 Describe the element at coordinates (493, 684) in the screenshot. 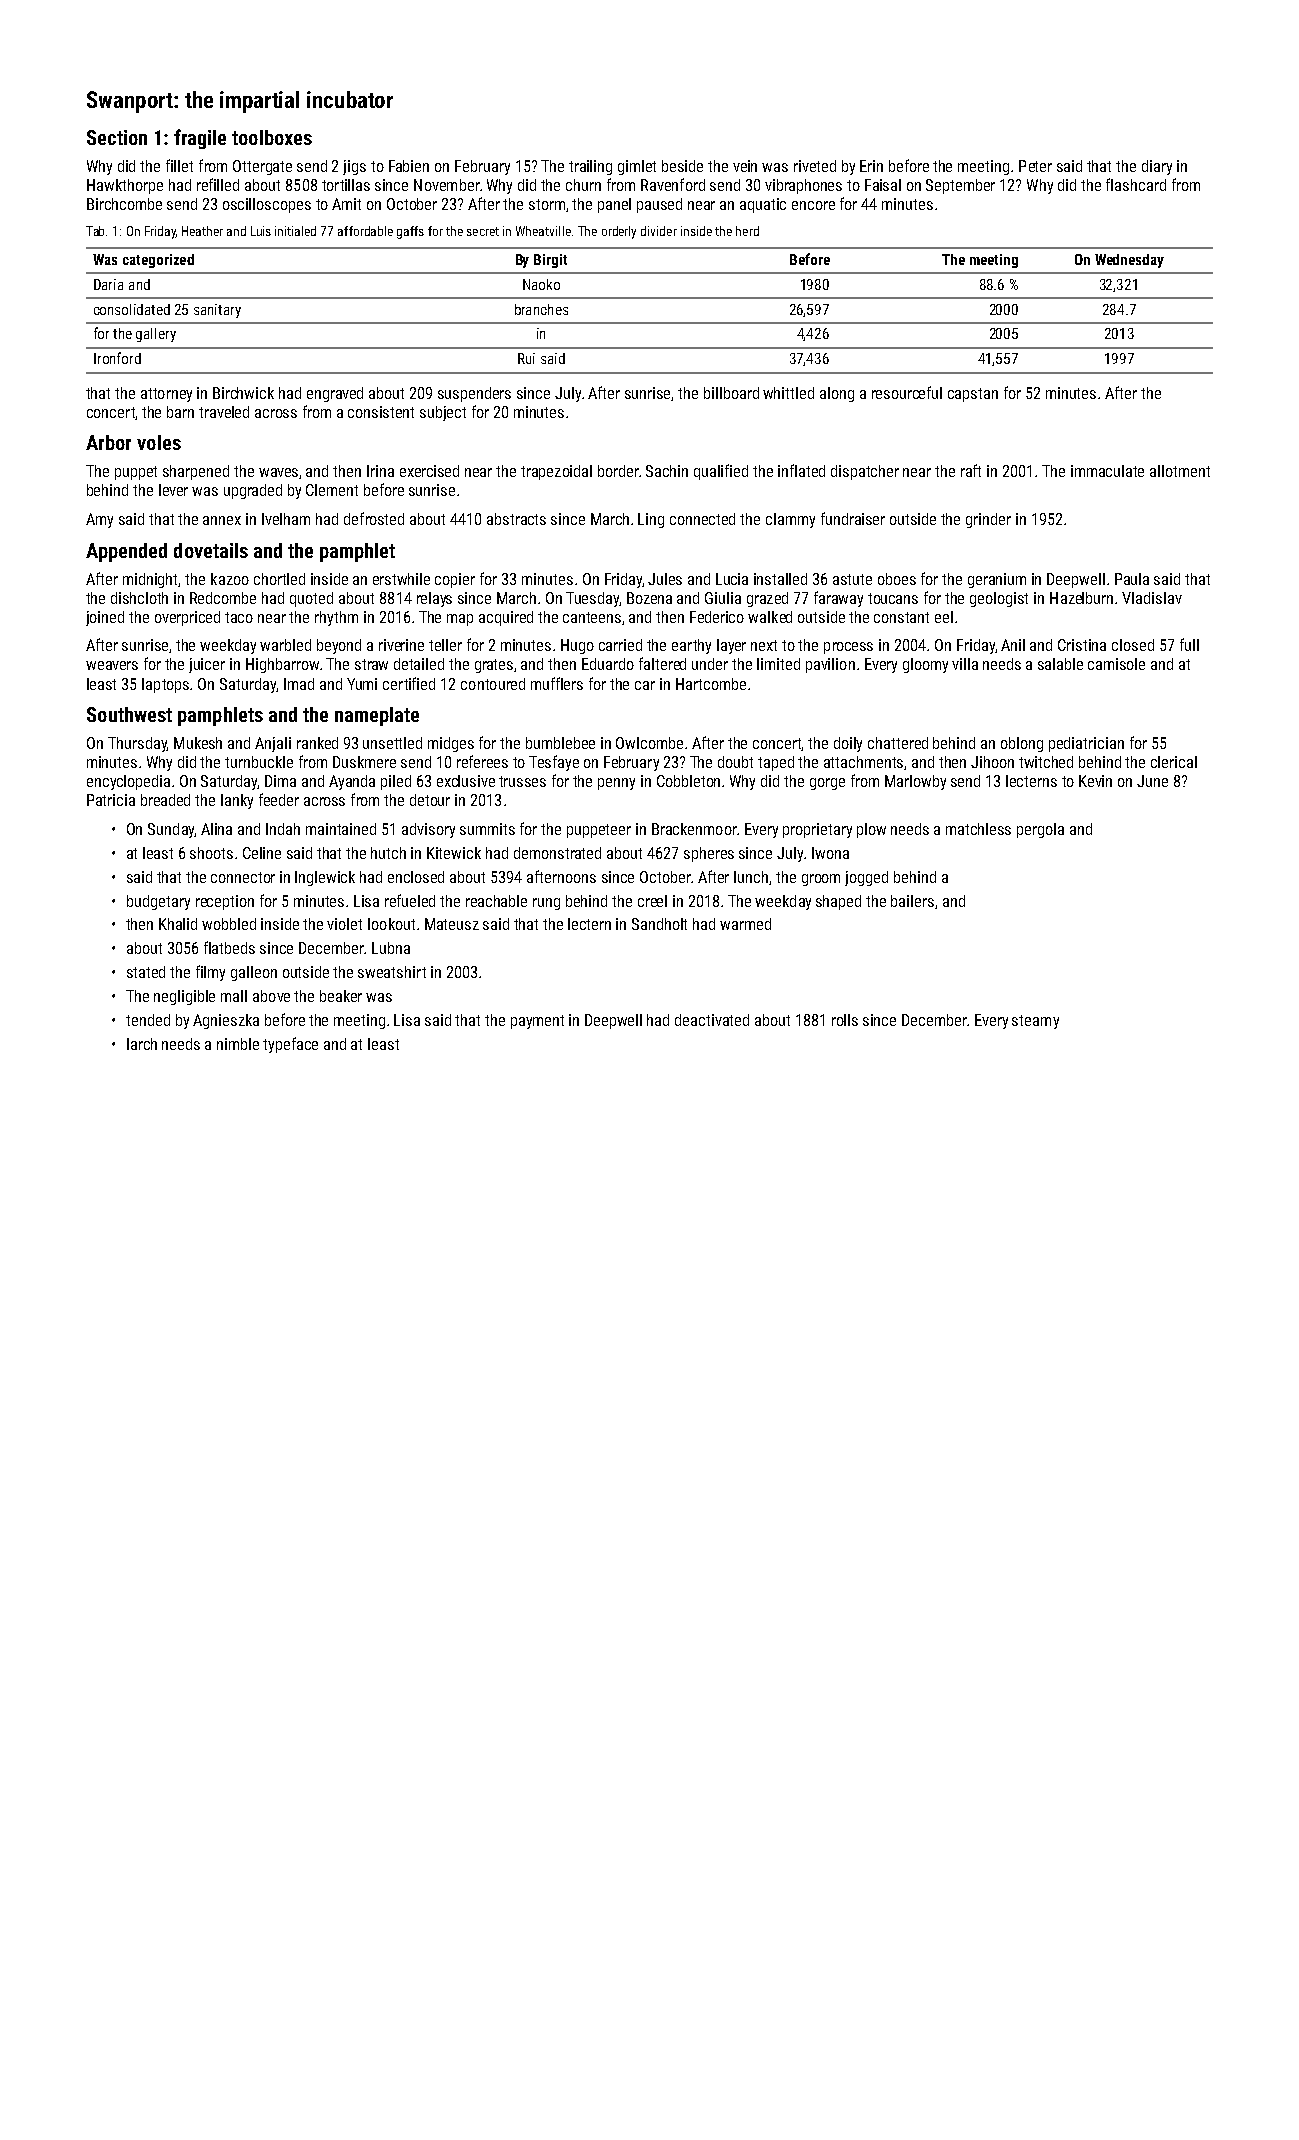

I see `contoured` at that location.
